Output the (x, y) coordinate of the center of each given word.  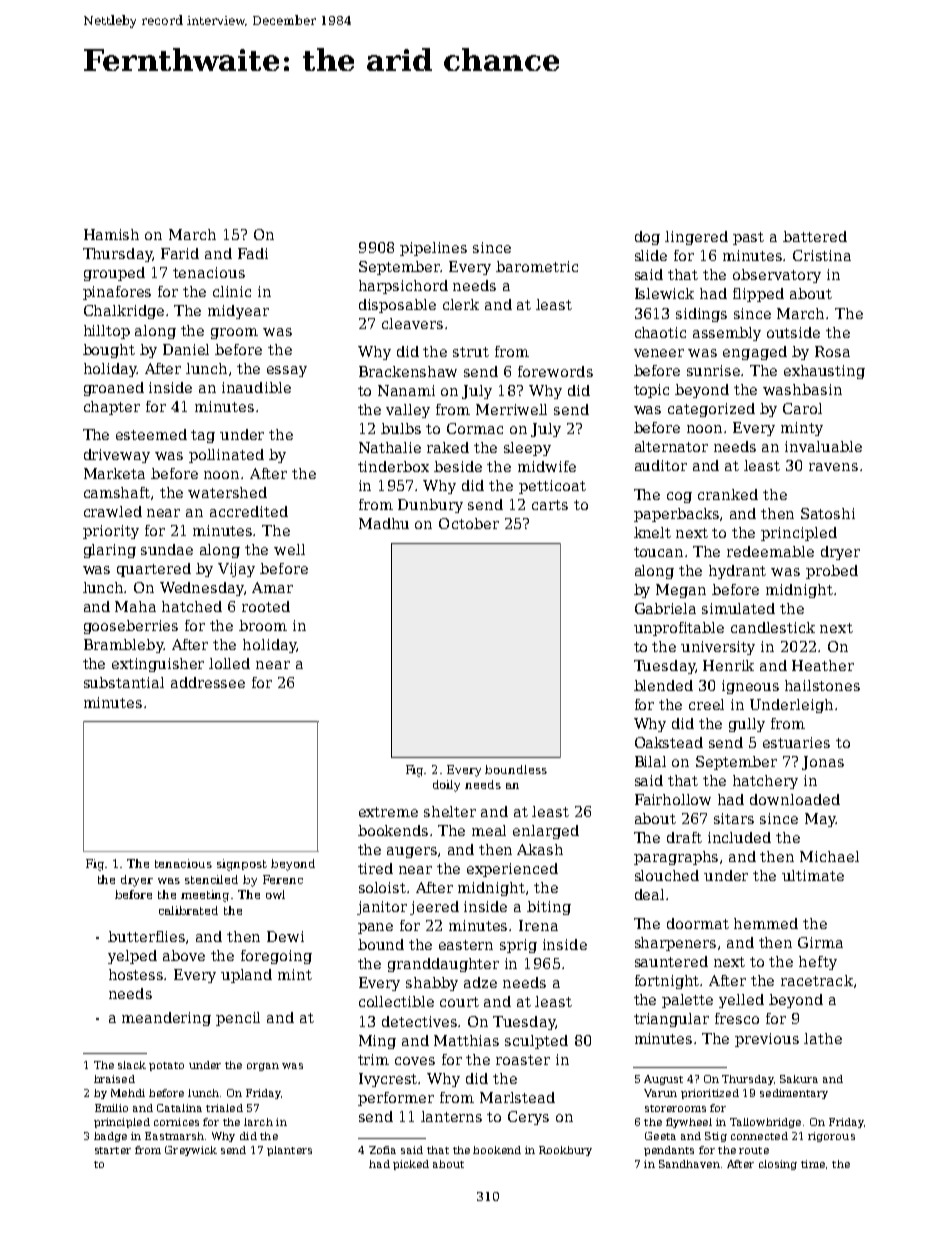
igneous (750, 687)
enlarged (546, 832)
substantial (124, 682)
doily (446, 786)
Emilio (111, 1108)
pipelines (433, 249)
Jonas (823, 763)
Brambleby (124, 646)
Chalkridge (124, 312)
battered (815, 236)
